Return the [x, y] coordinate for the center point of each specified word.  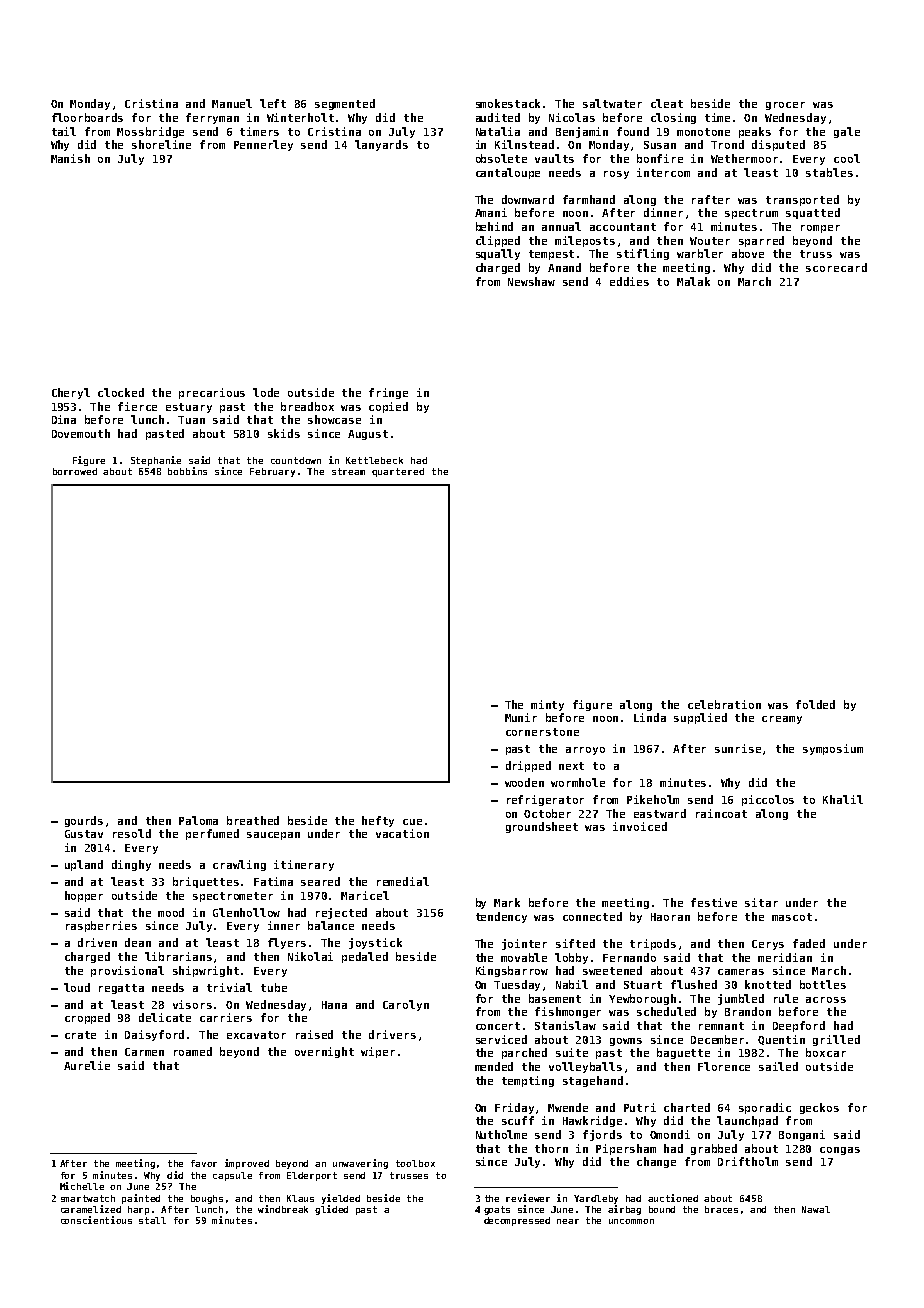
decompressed [517, 1221]
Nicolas [572, 117]
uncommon [631, 1221]
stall [152, 1220]
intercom [663, 172]
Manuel [232, 103]
